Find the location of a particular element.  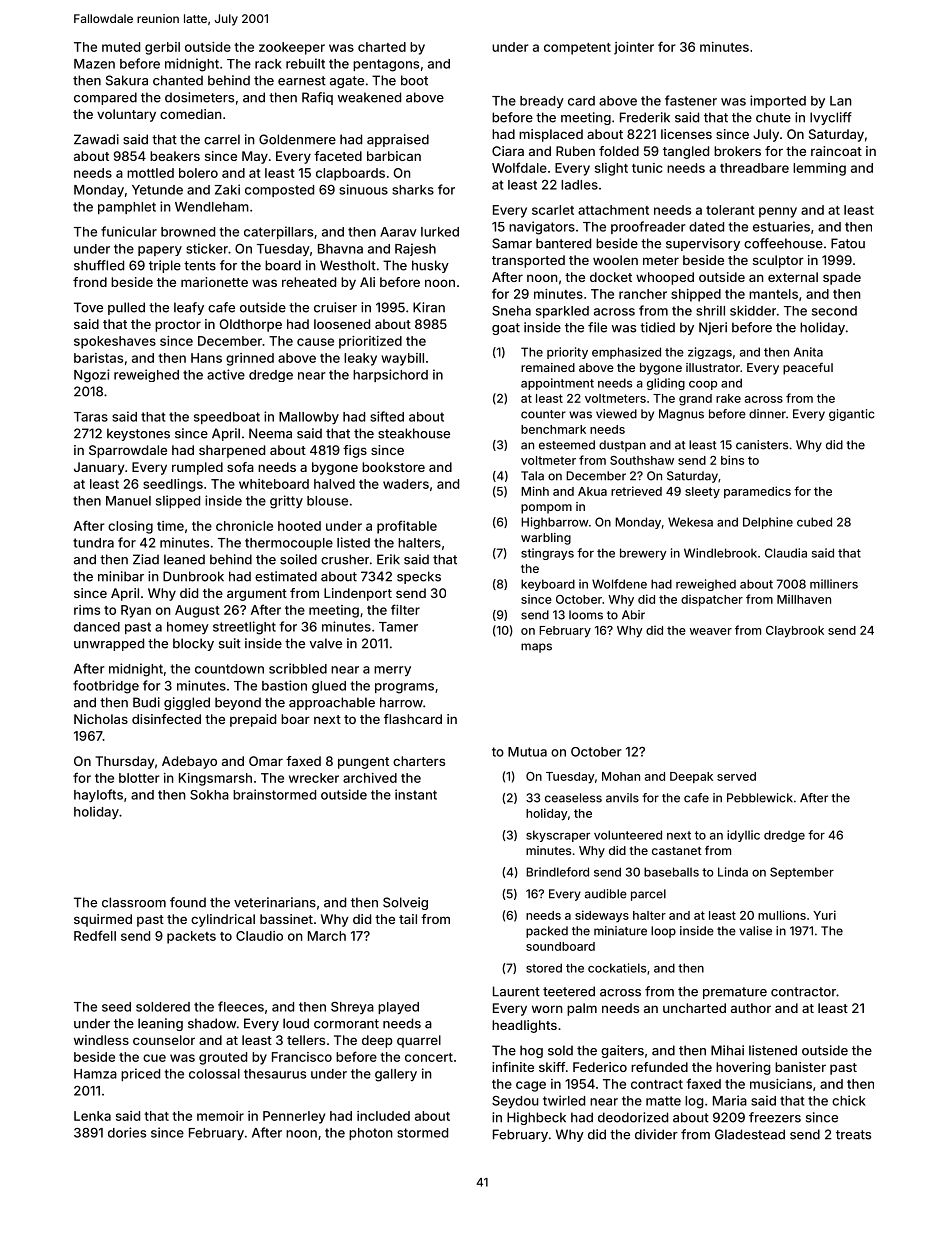

pentagons is located at coordinates (386, 65).
